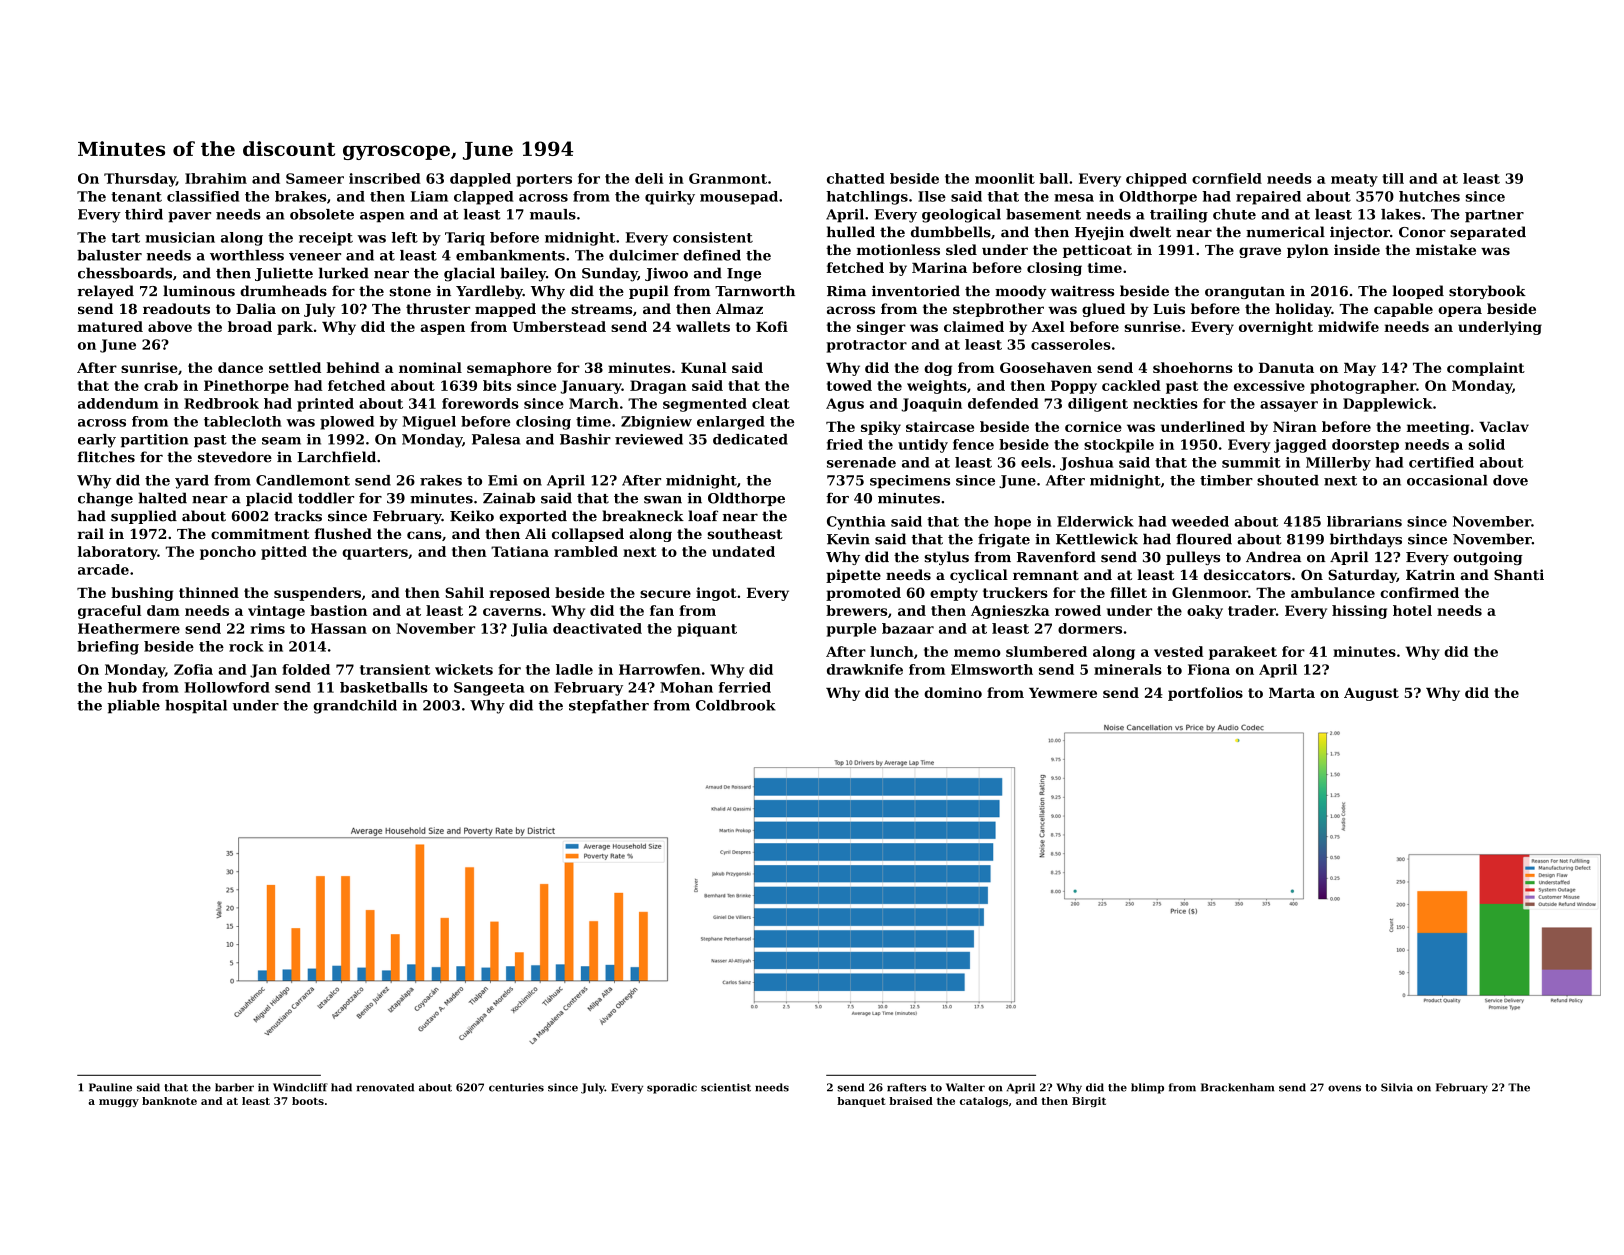 This image has width=1624, height=1255. I want to click on grandchild, so click(355, 707).
